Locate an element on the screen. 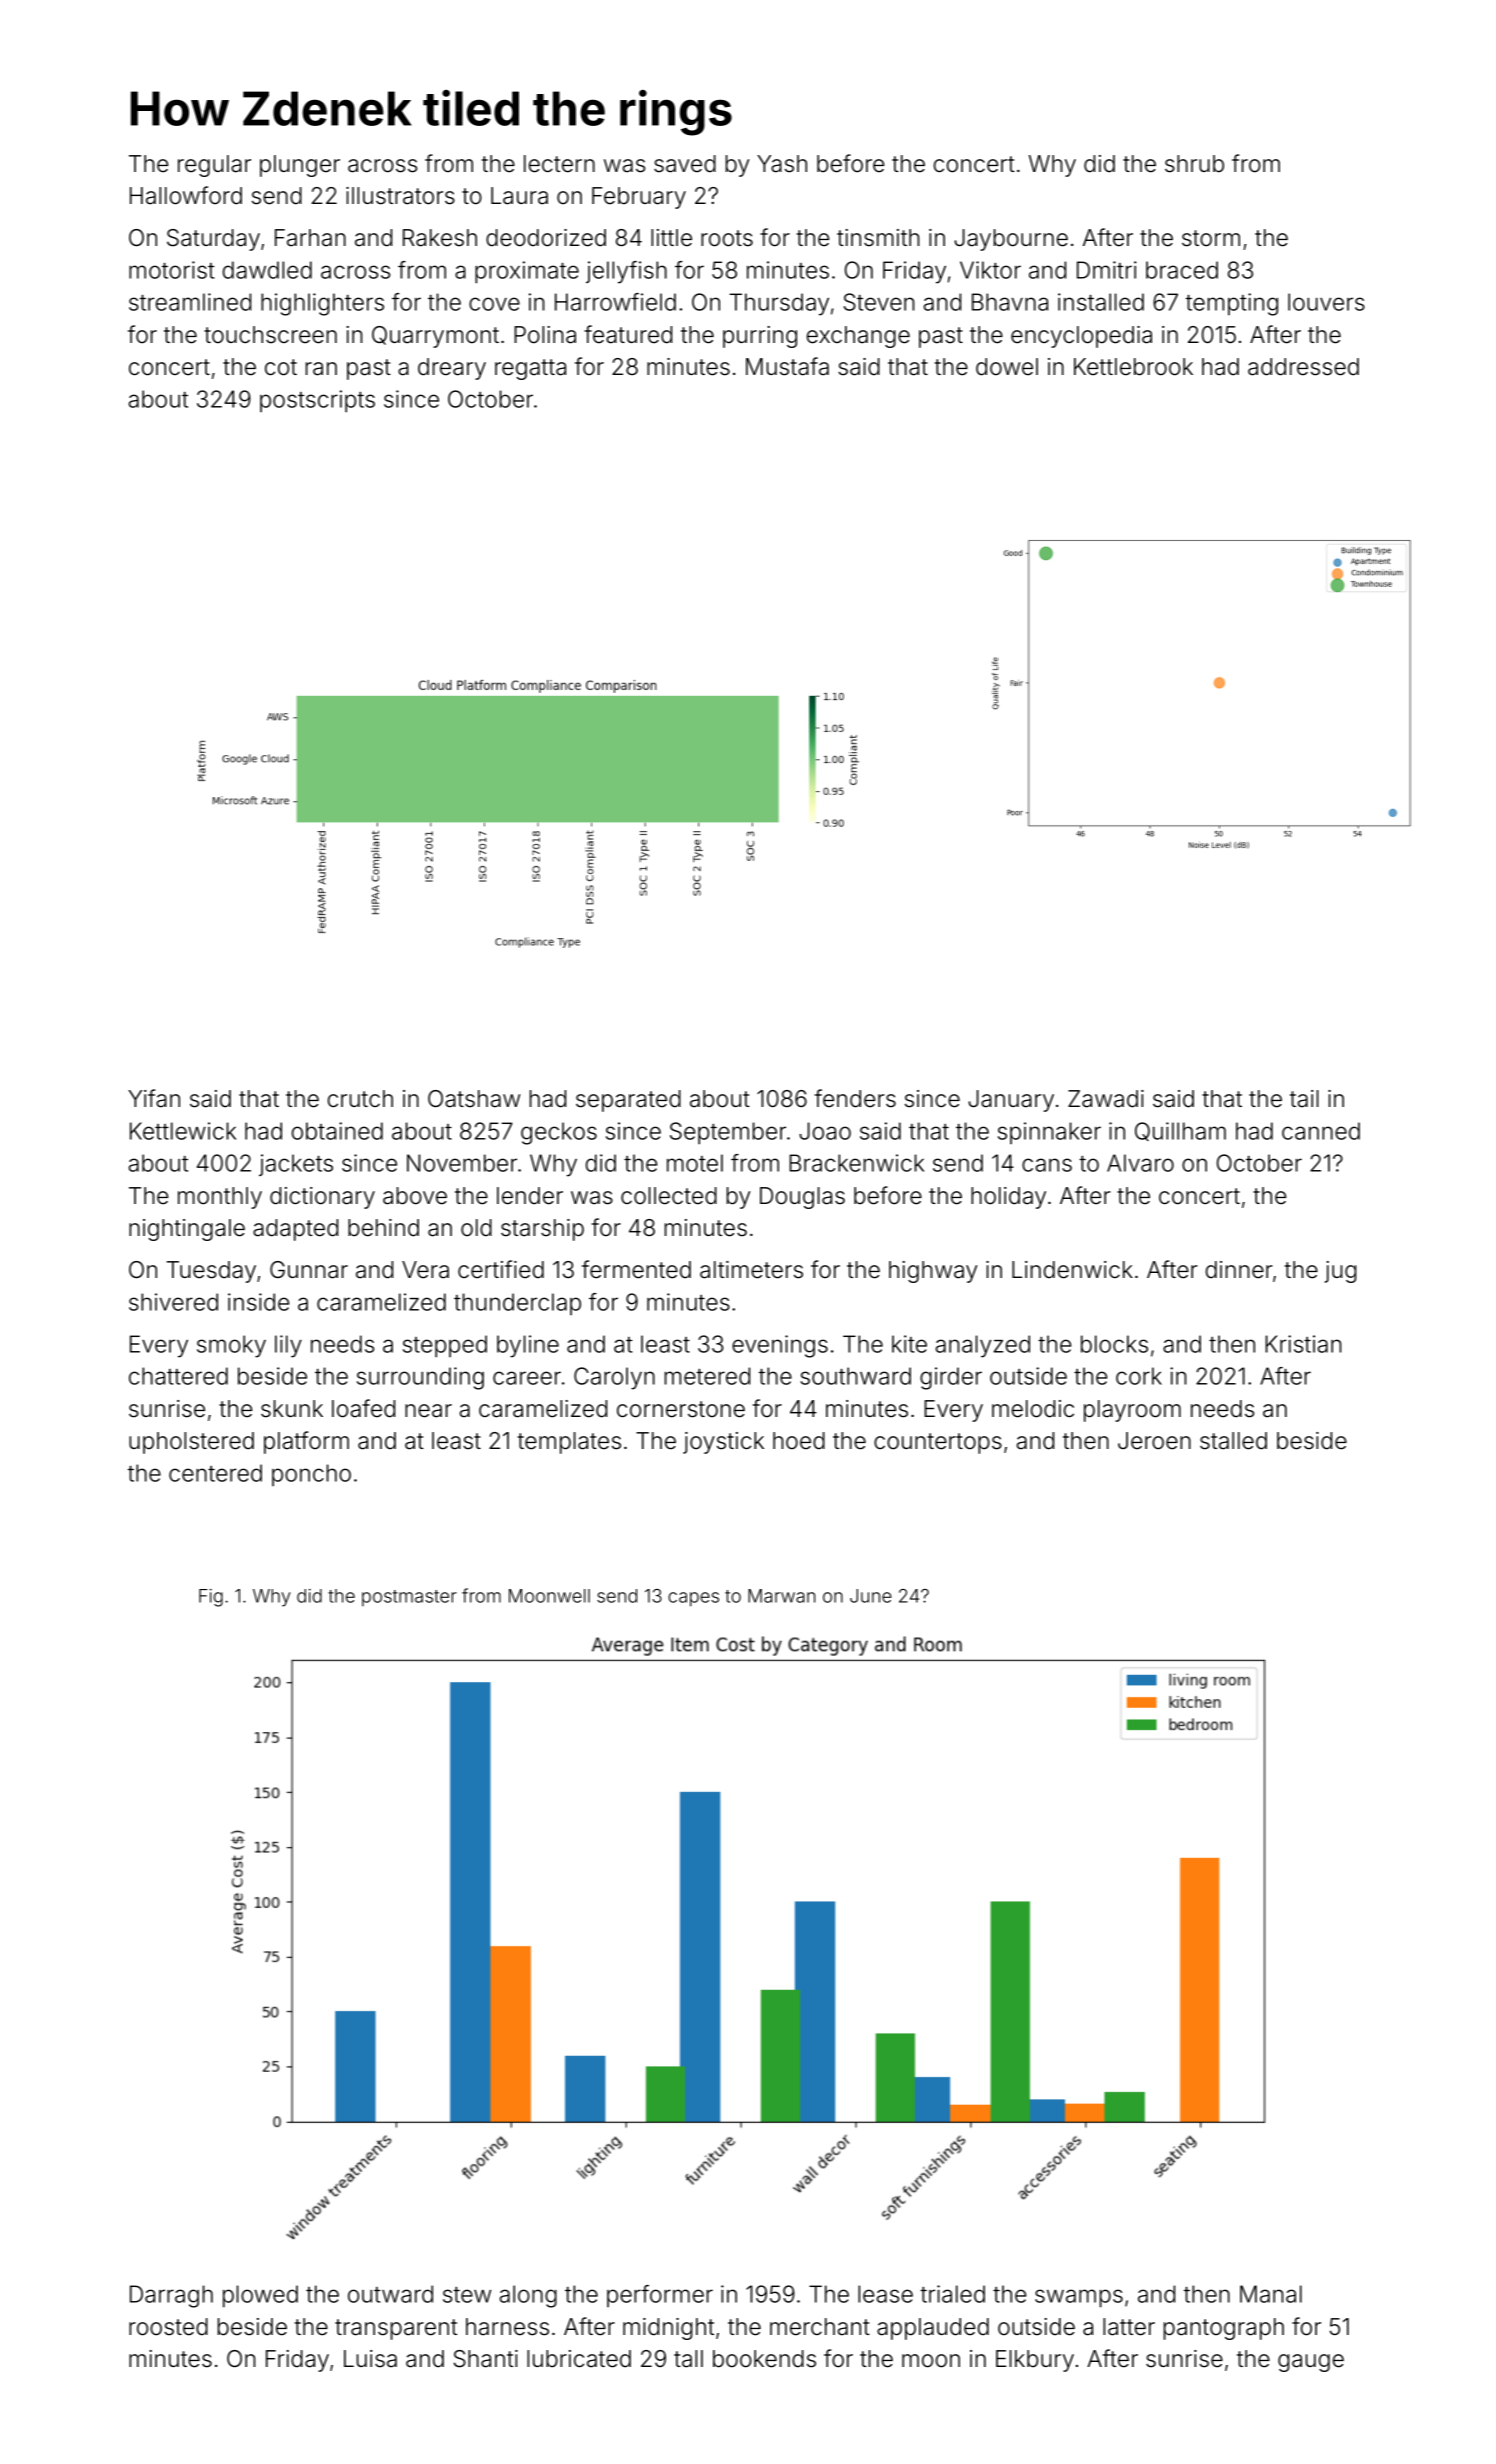  roosted is located at coordinates (168, 2327).
